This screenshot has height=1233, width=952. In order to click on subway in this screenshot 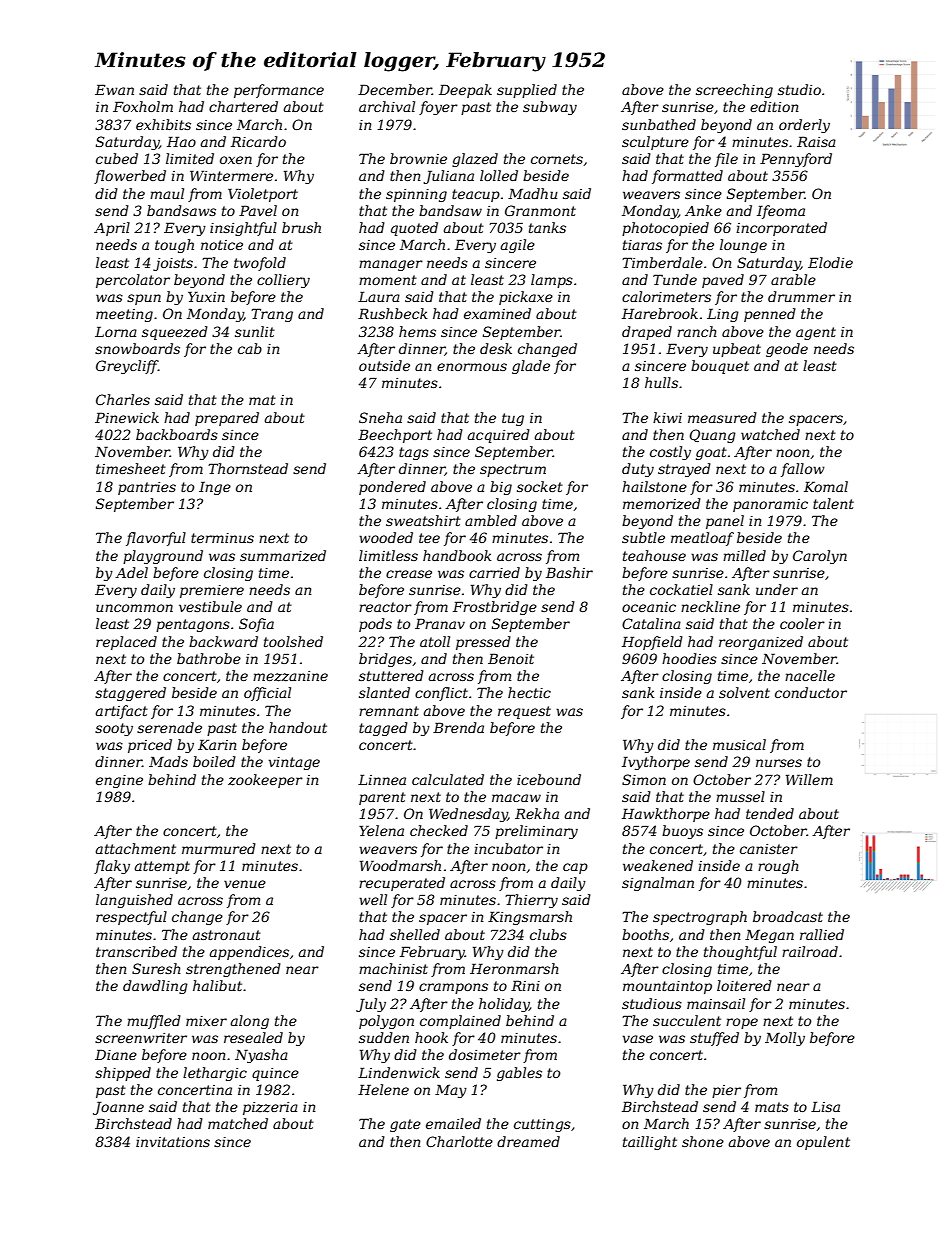, I will do `click(550, 108)`.
